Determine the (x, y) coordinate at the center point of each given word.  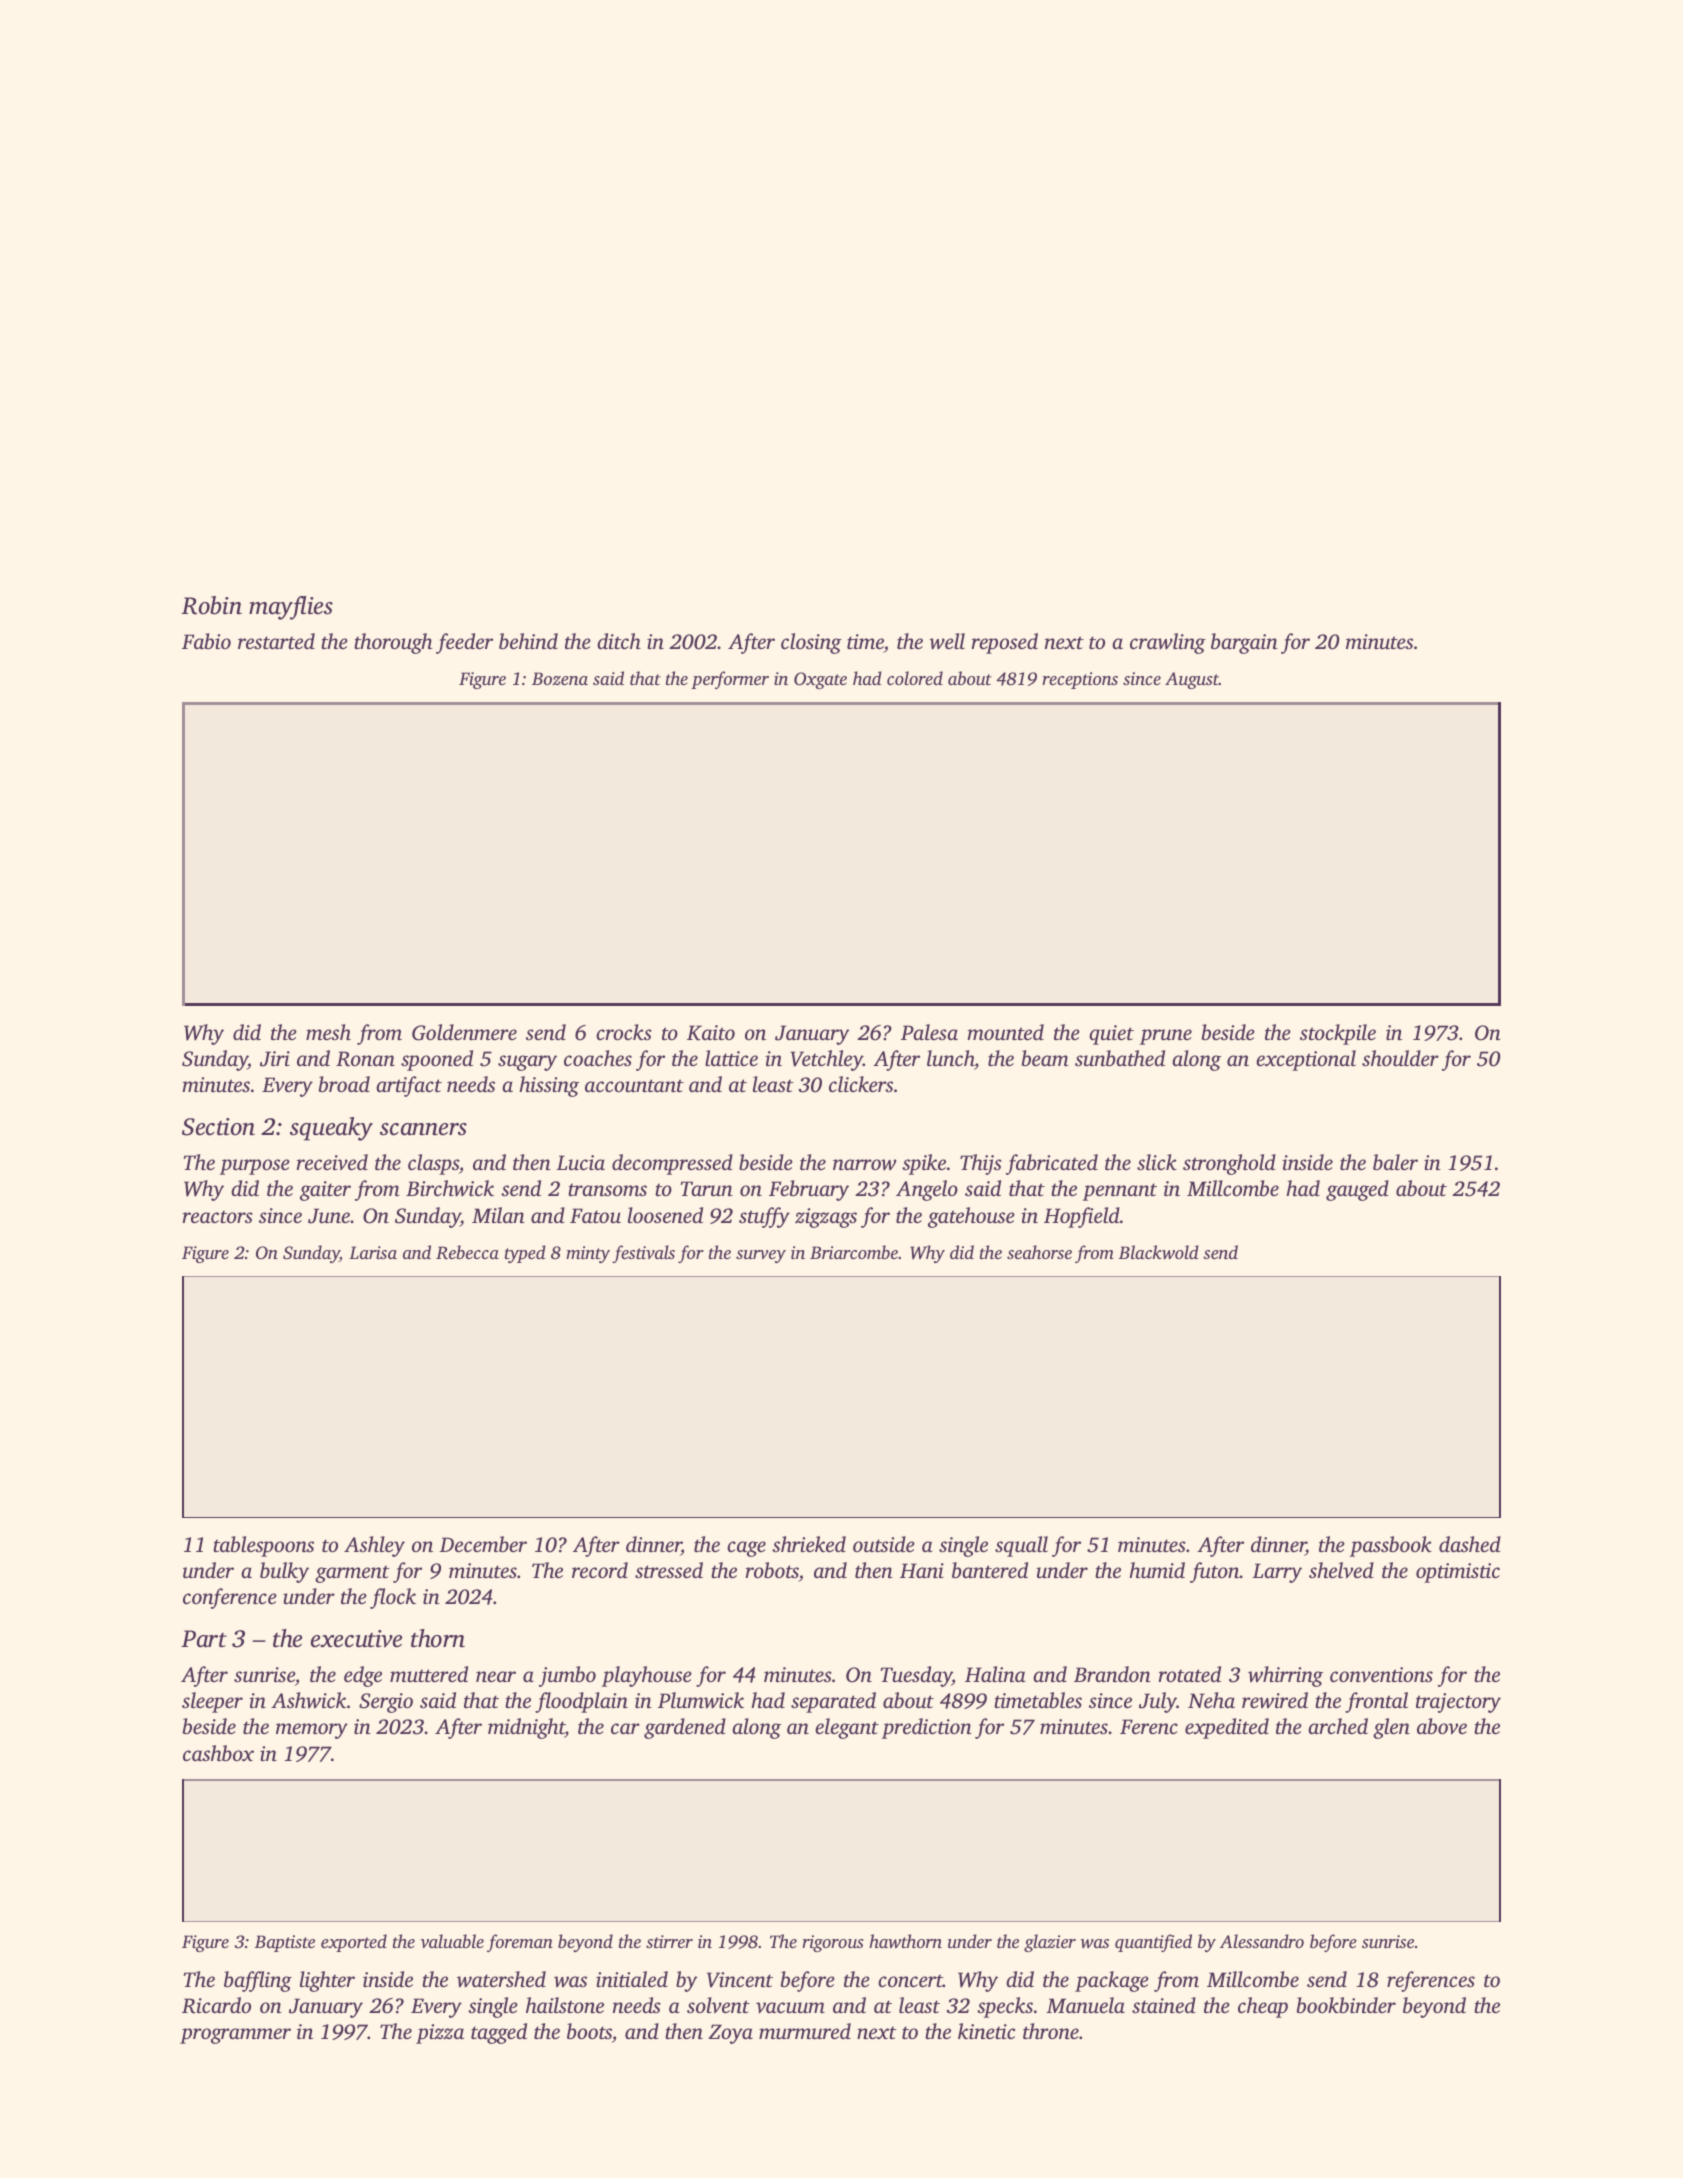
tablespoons (263, 1546)
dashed (1470, 1544)
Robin (211, 605)
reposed (1005, 643)
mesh (328, 1032)
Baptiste (285, 1943)
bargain (1244, 643)
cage (746, 1549)
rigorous (832, 1943)
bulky (284, 1572)
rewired (1275, 1700)
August (1192, 680)
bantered (990, 1570)
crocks (624, 1032)
